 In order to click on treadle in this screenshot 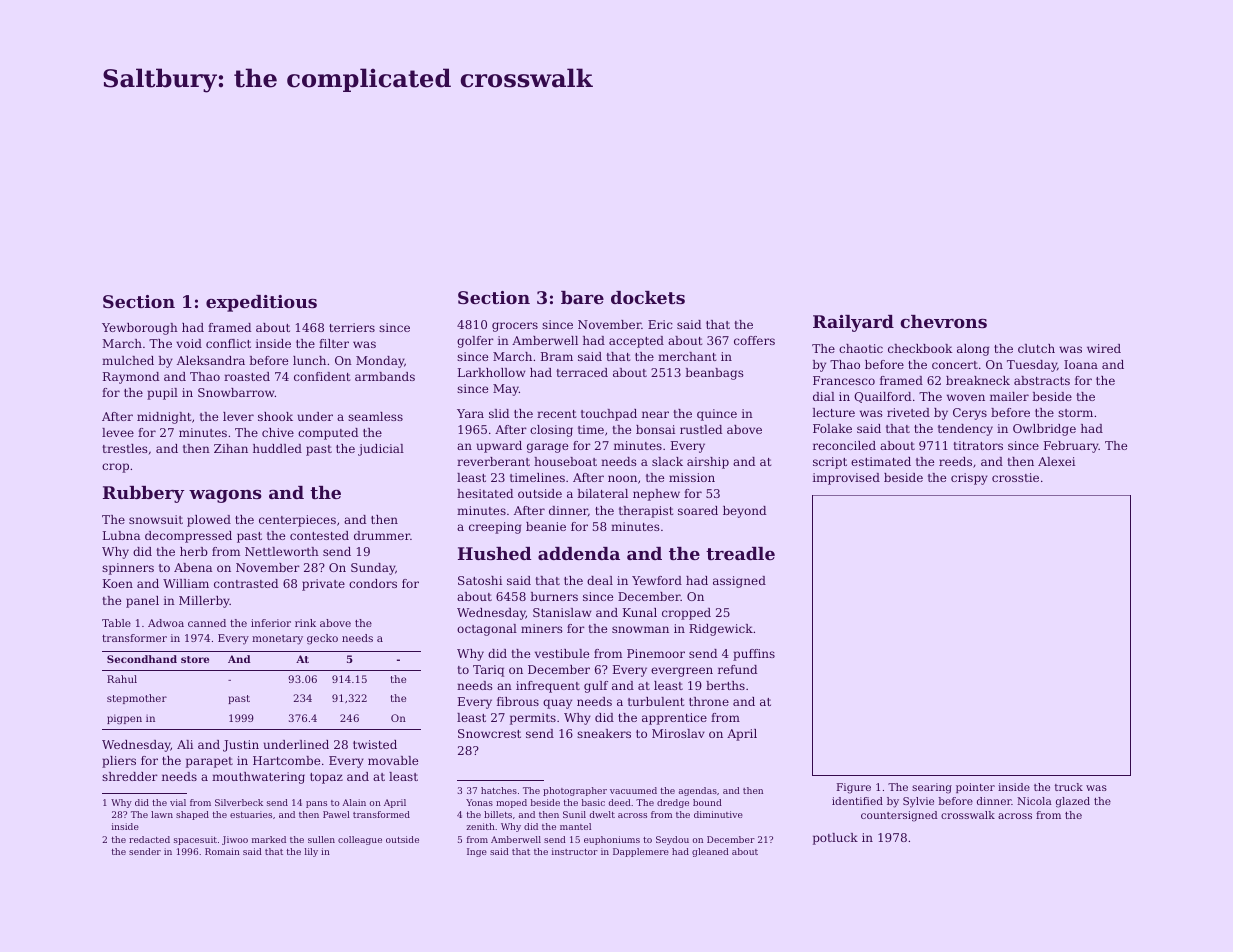, I will do `click(740, 553)`.
